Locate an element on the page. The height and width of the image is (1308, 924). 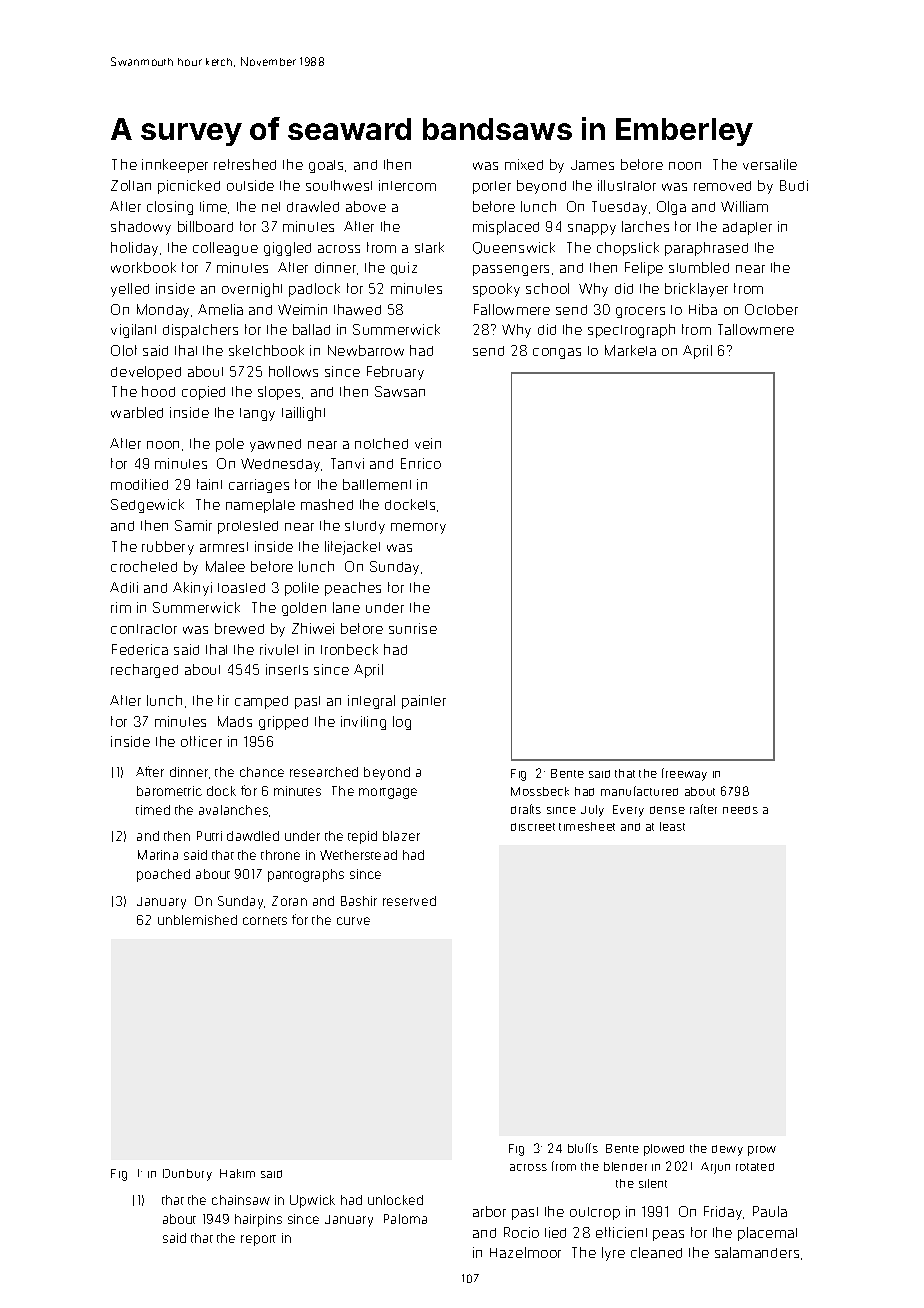
inserts is located at coordinates (287, 669).
